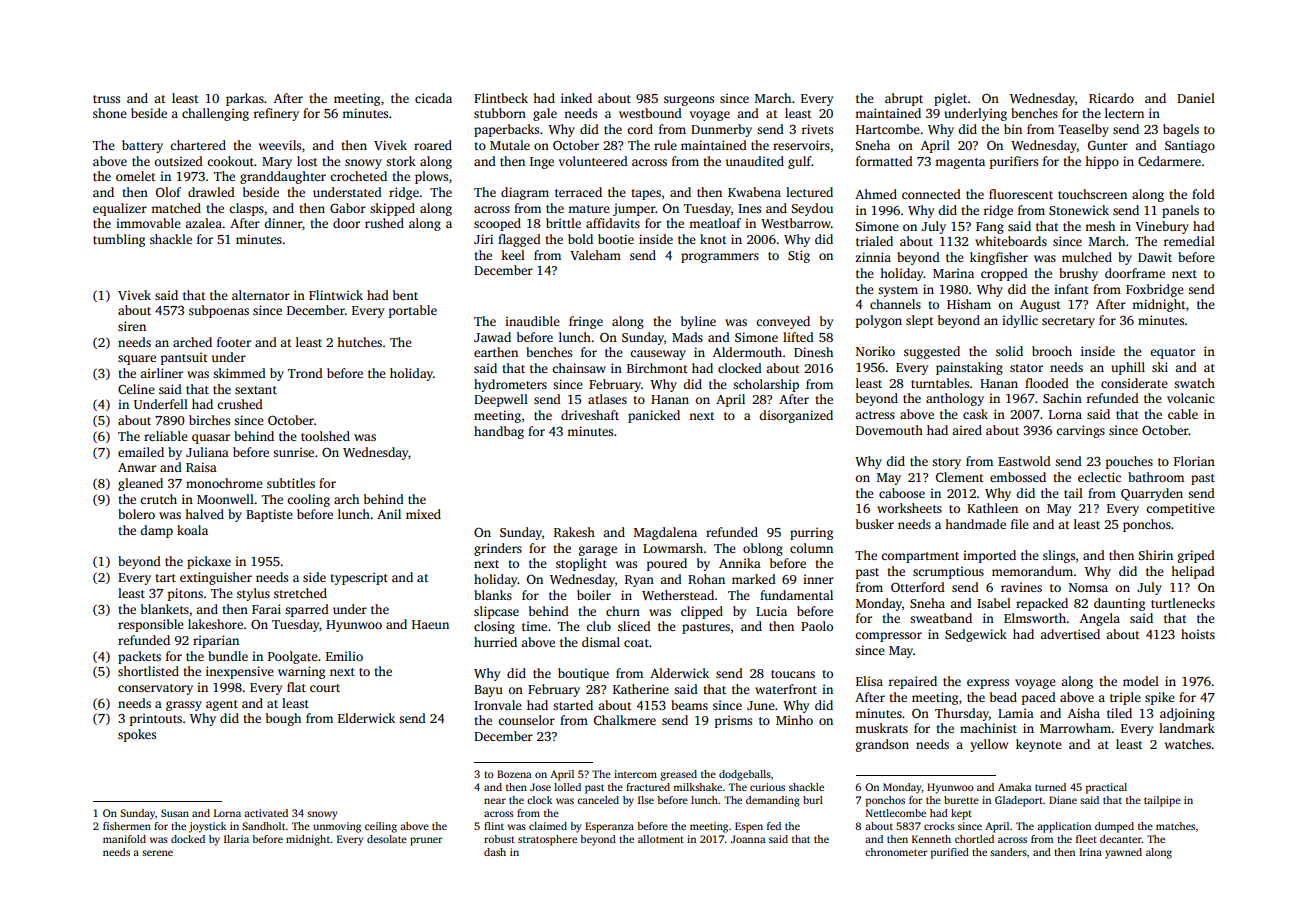 The width and height of the image is (1308, 924). I want to click on Sedgewick, so click(976, 635).
